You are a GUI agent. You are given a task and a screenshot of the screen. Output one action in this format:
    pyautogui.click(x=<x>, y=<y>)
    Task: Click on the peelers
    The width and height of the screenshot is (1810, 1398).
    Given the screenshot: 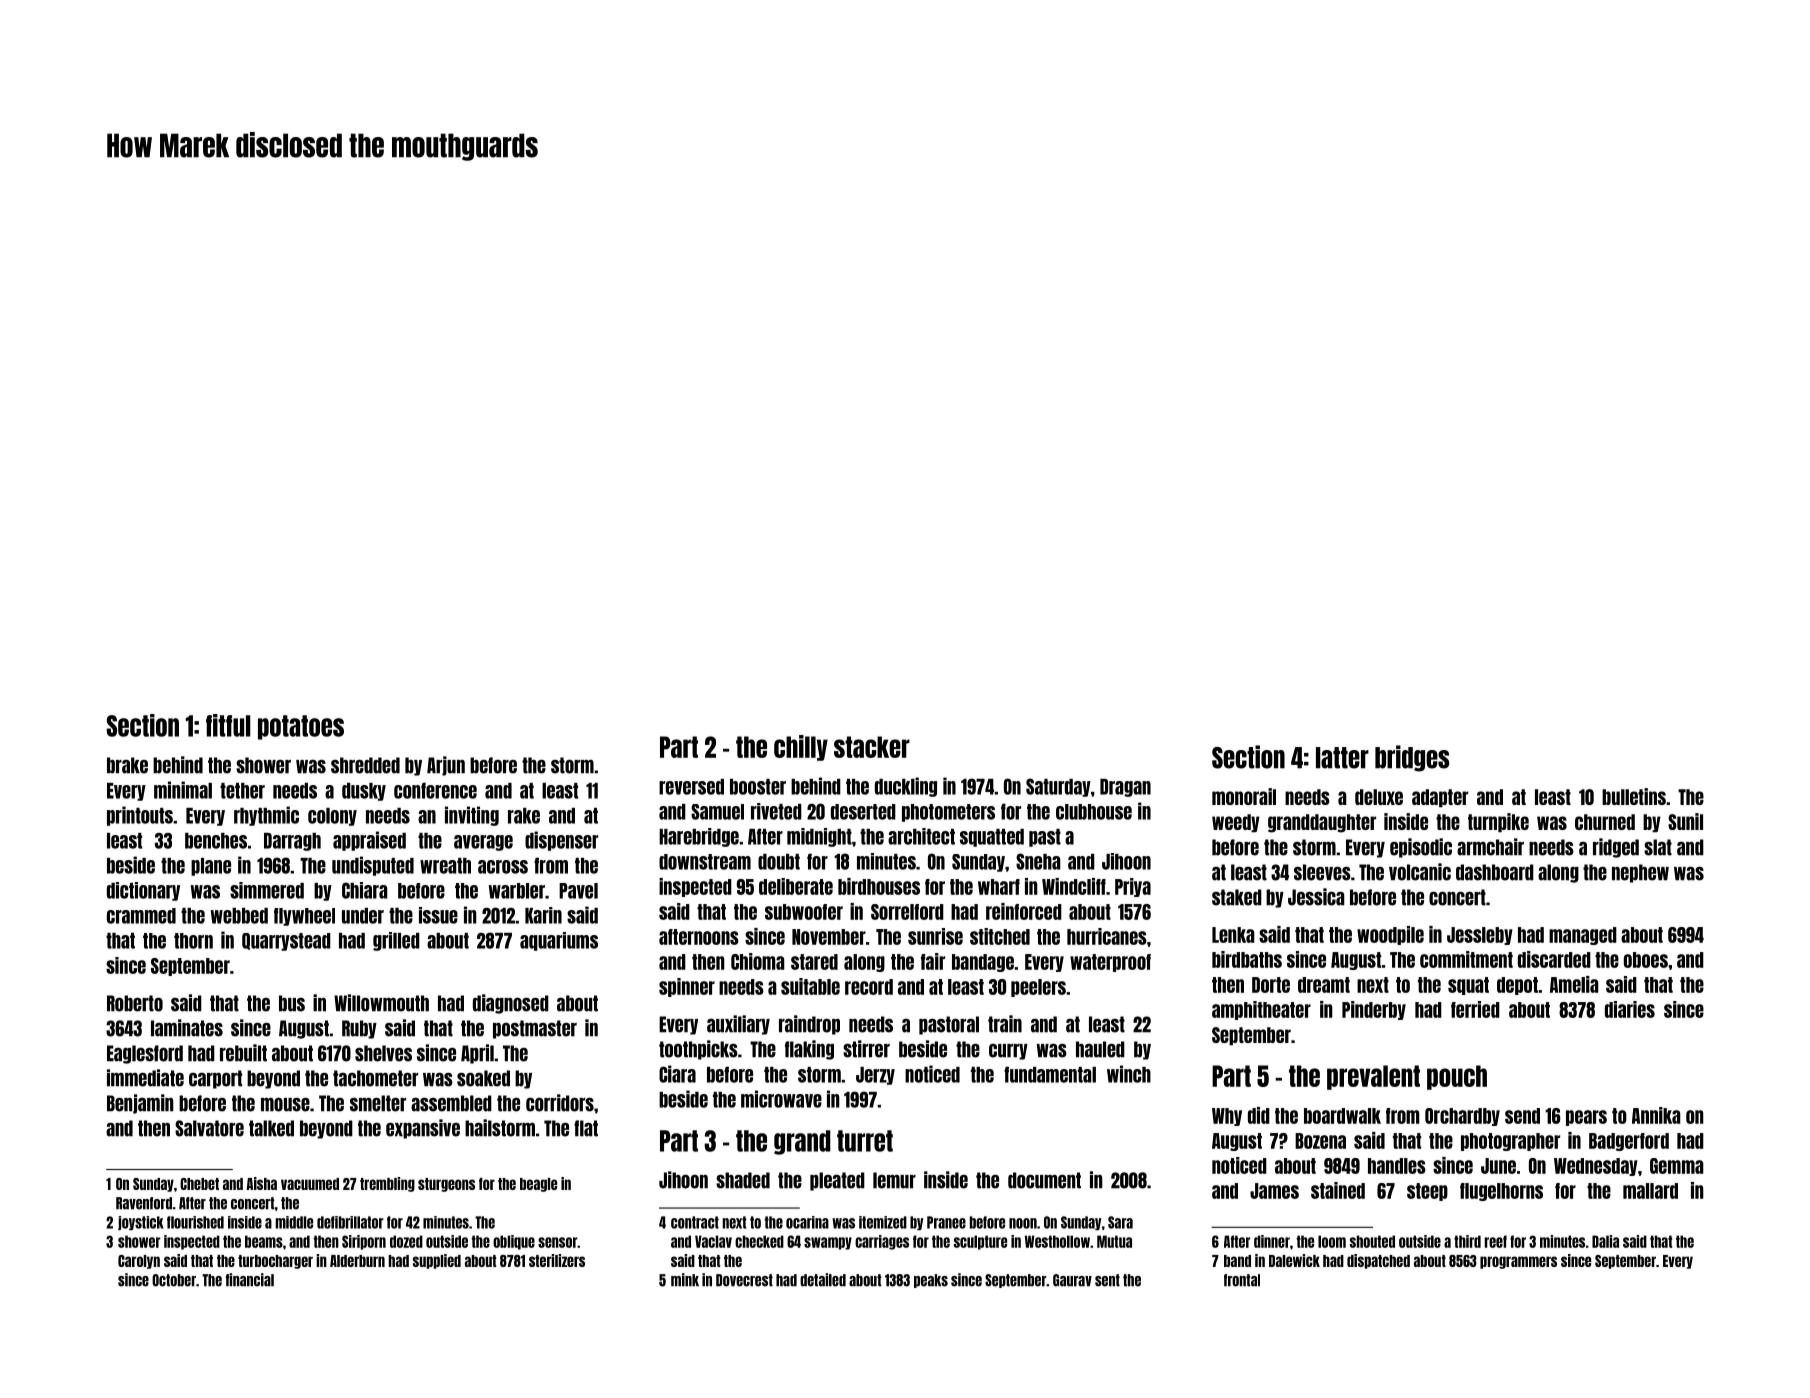 What is the action you would take?
    pyautogui.click(x=1038, y=988)
